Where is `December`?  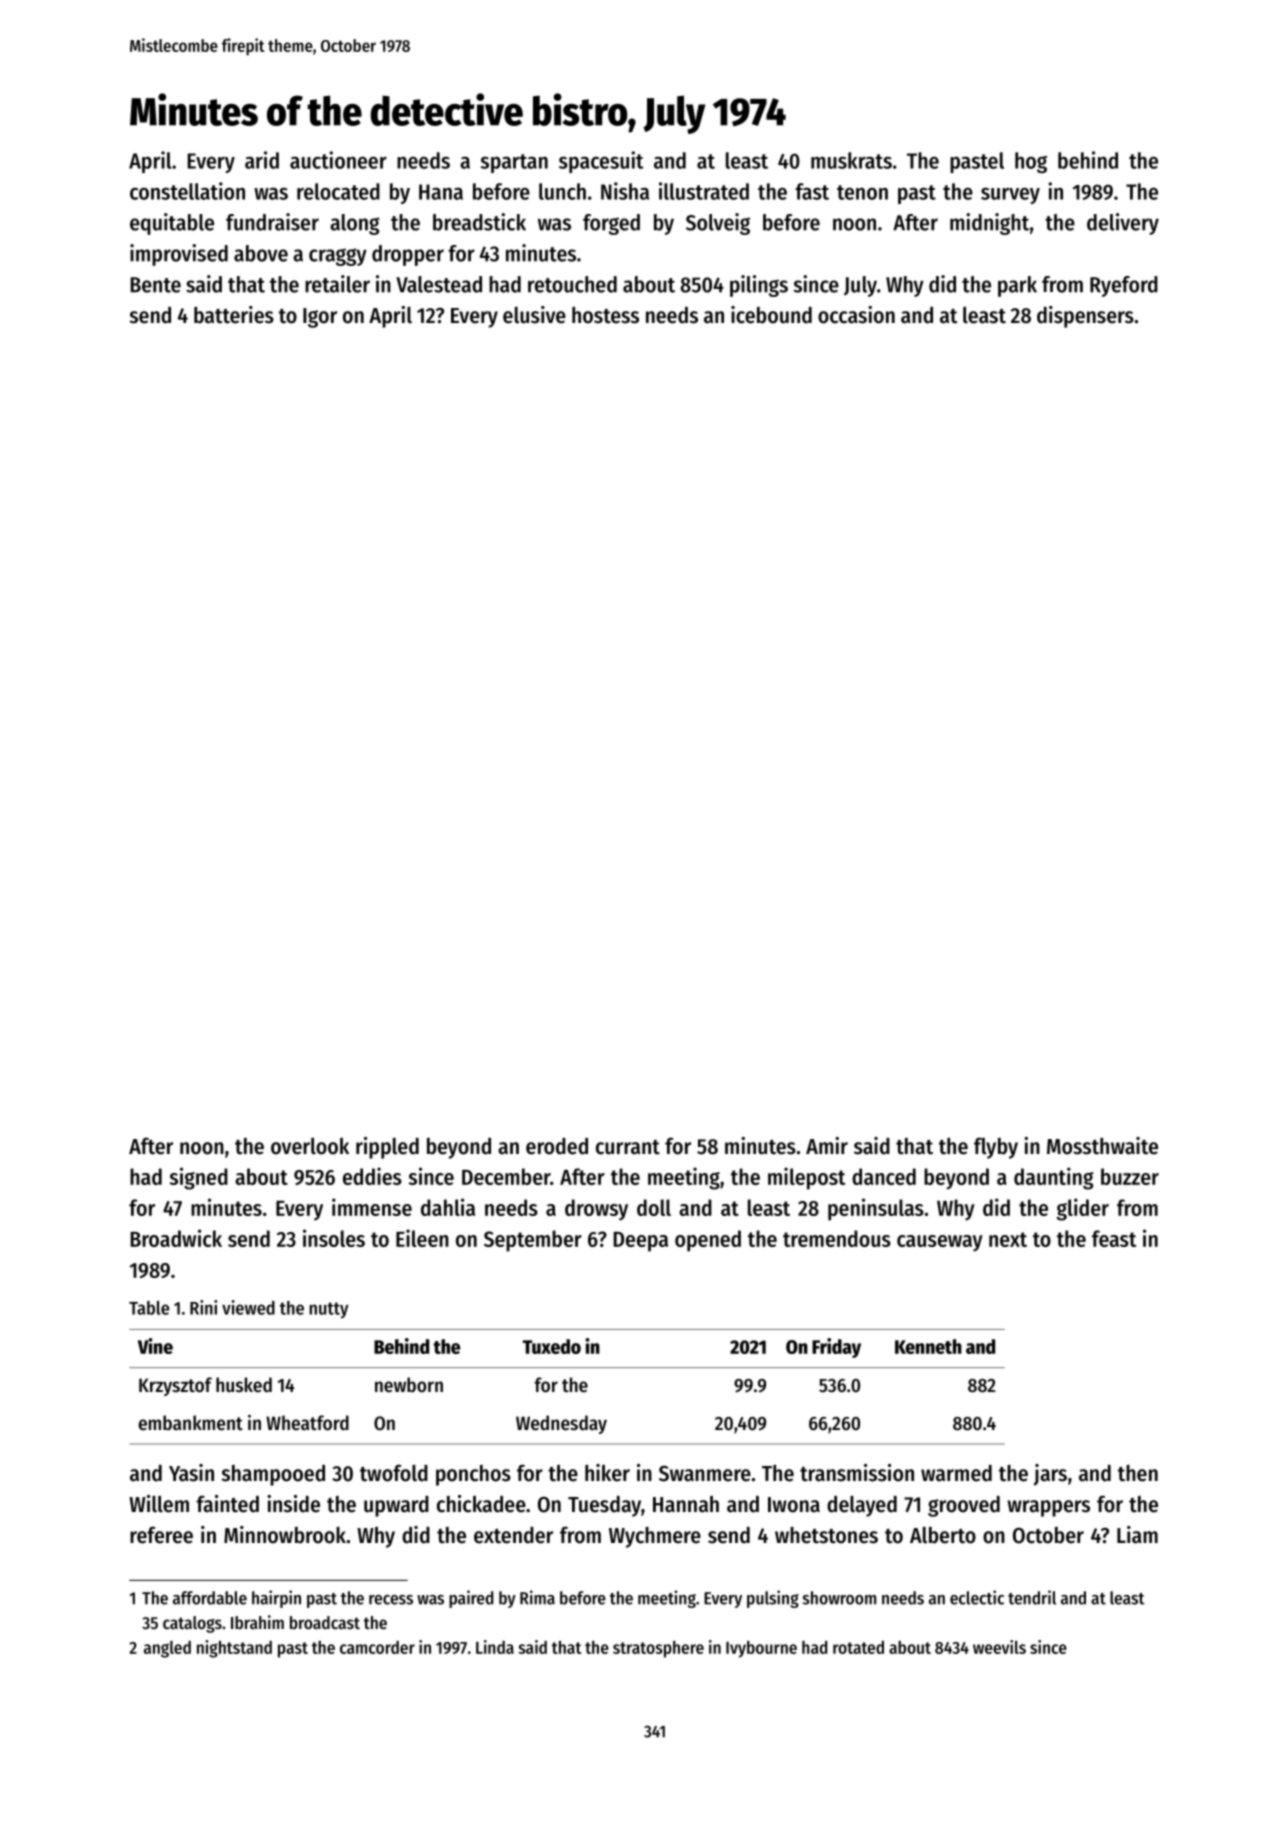
December is located at coordinates (506, 1176).
